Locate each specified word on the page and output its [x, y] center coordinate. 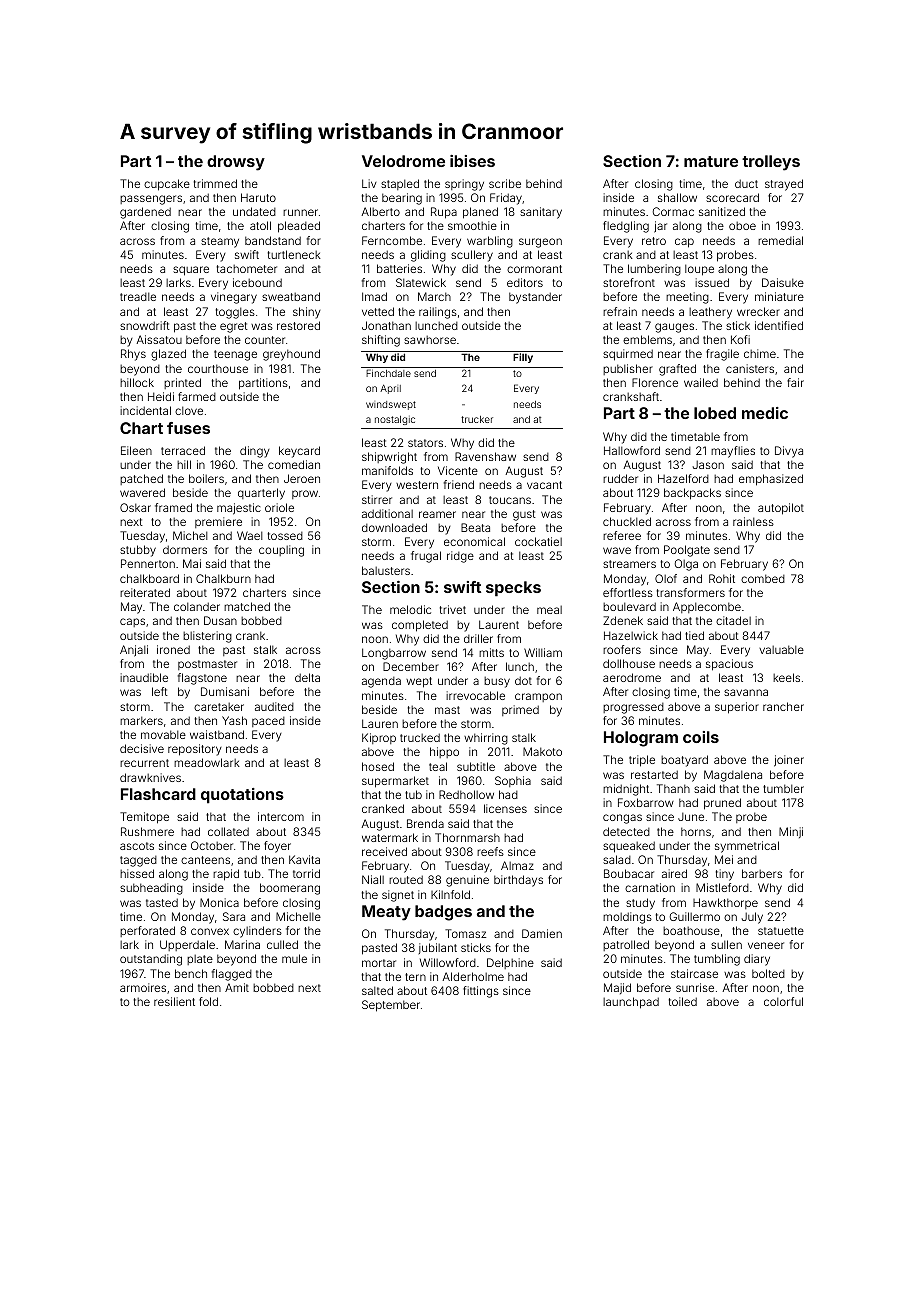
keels [786, 677]
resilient [174, 1001]
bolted [768, 973]
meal [549, 610]
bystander [535, 298]
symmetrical [747, 847]
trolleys [771, 163]
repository [195, 750]
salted [377, 990]
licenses [505, 808]
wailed [701, 382]
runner [300, 212]
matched [247, 606]
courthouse [218, 368]
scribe [505, 183]
